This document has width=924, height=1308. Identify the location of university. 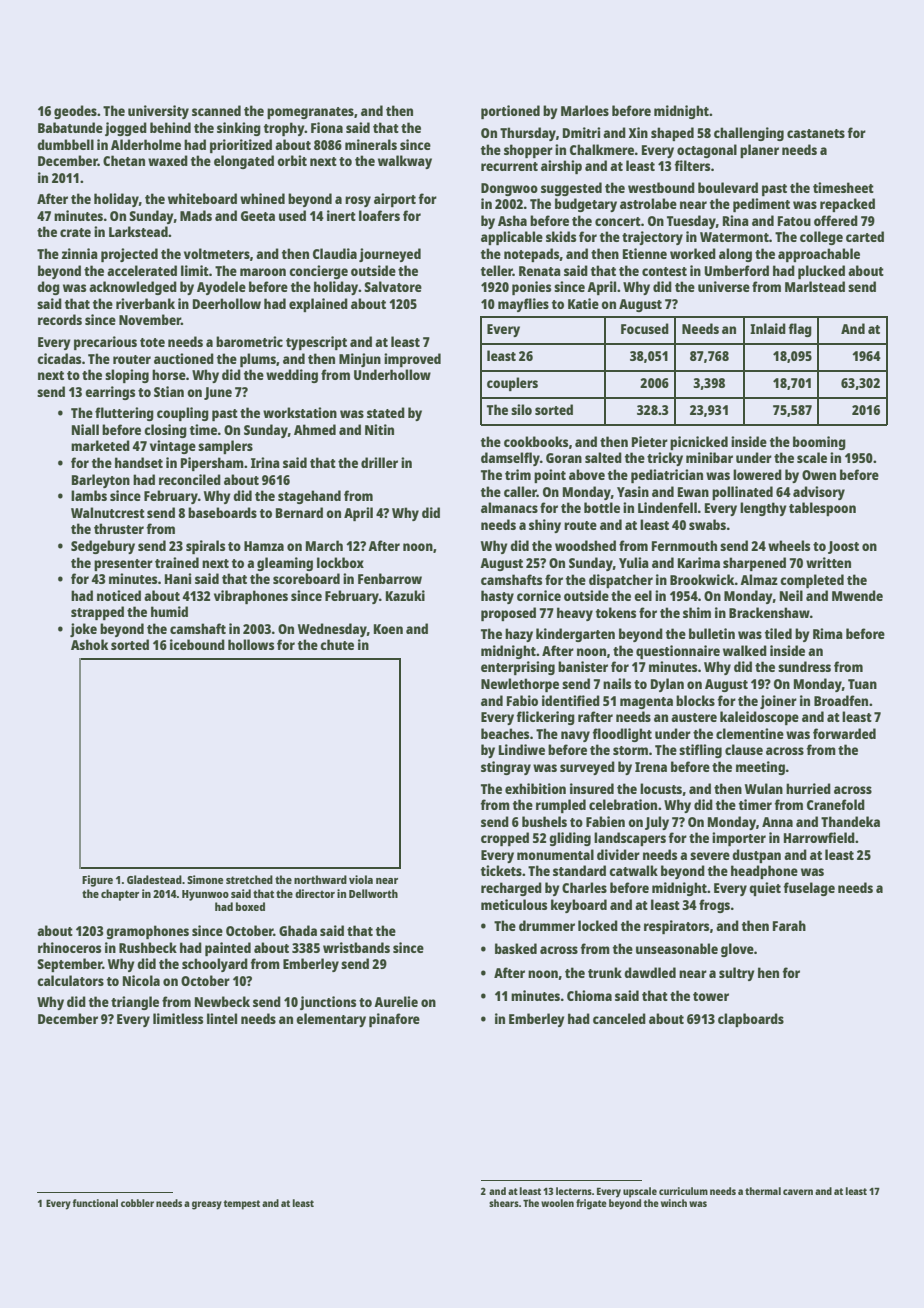
(158, 112).
